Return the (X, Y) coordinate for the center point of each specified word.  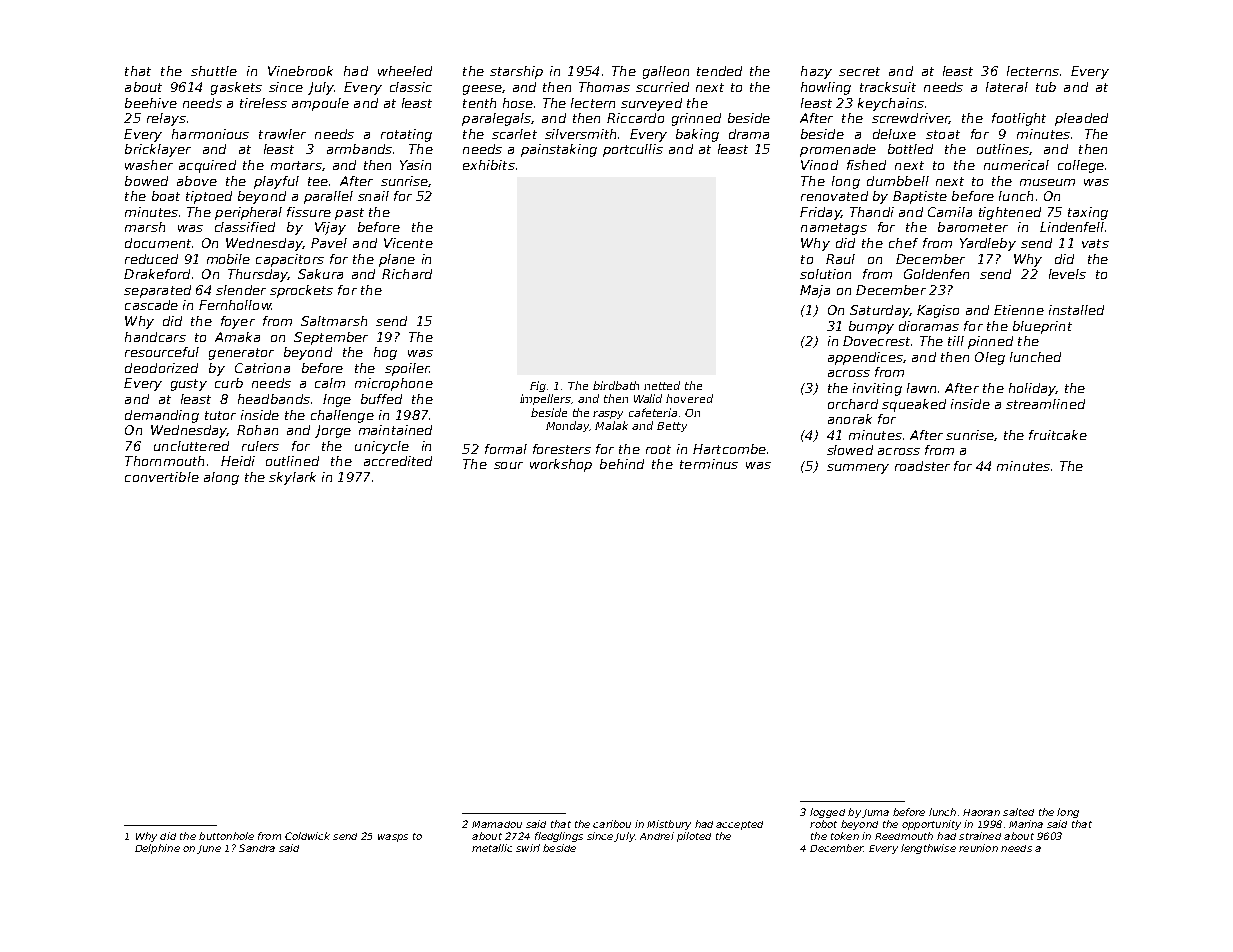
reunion (978, 848)
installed (1076, 310)
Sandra (257, 848)
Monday (567, 426)
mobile (228, 259)
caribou (612, 824)
